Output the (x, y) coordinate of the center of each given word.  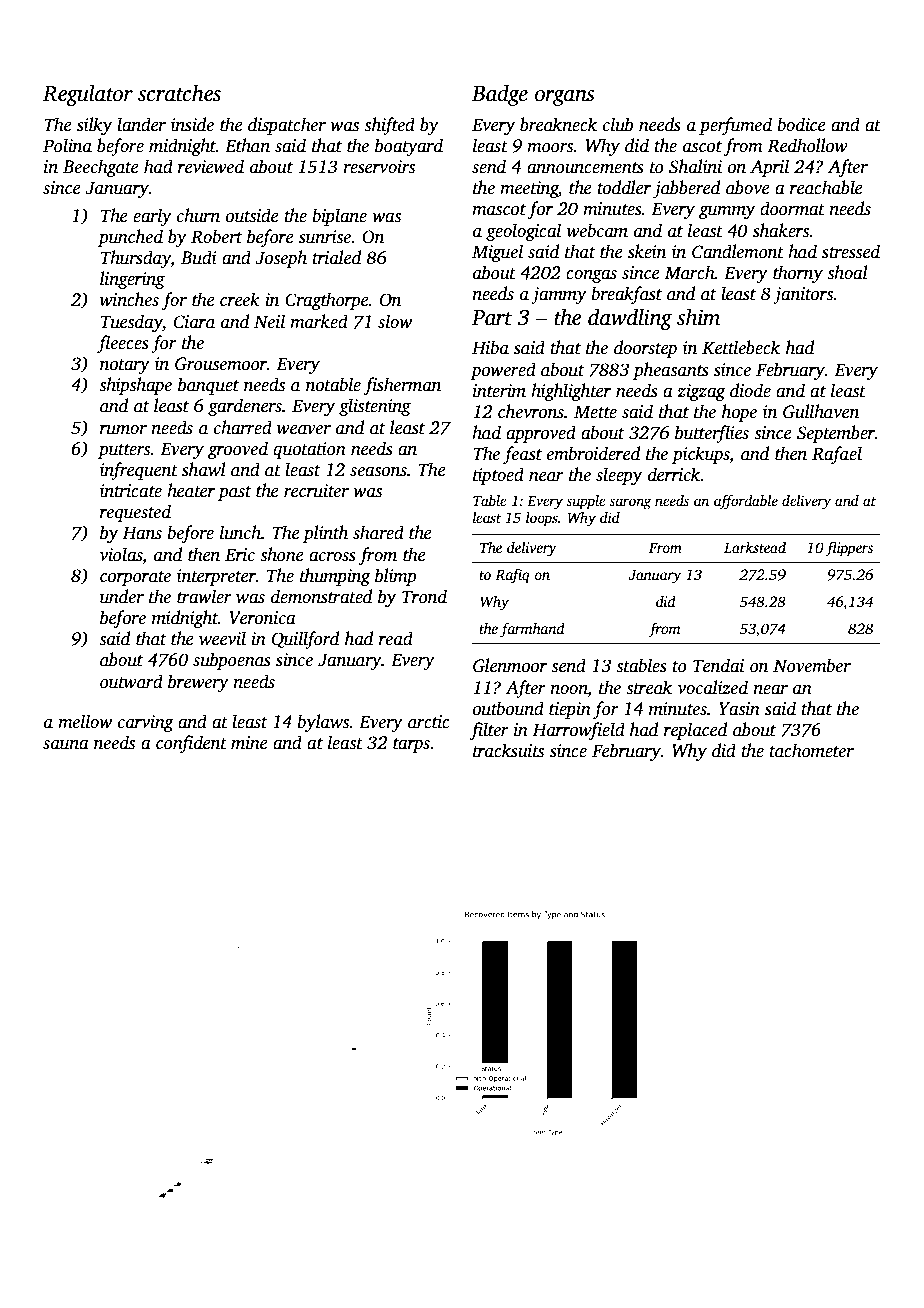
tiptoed (498, 476)
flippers (849, 549)
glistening (375, 407)
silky (94, 126)
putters (124, 451)
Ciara (194, 322)
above (748, 187)
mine (249, 743)
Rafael (837, 455)
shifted (389, 126)
